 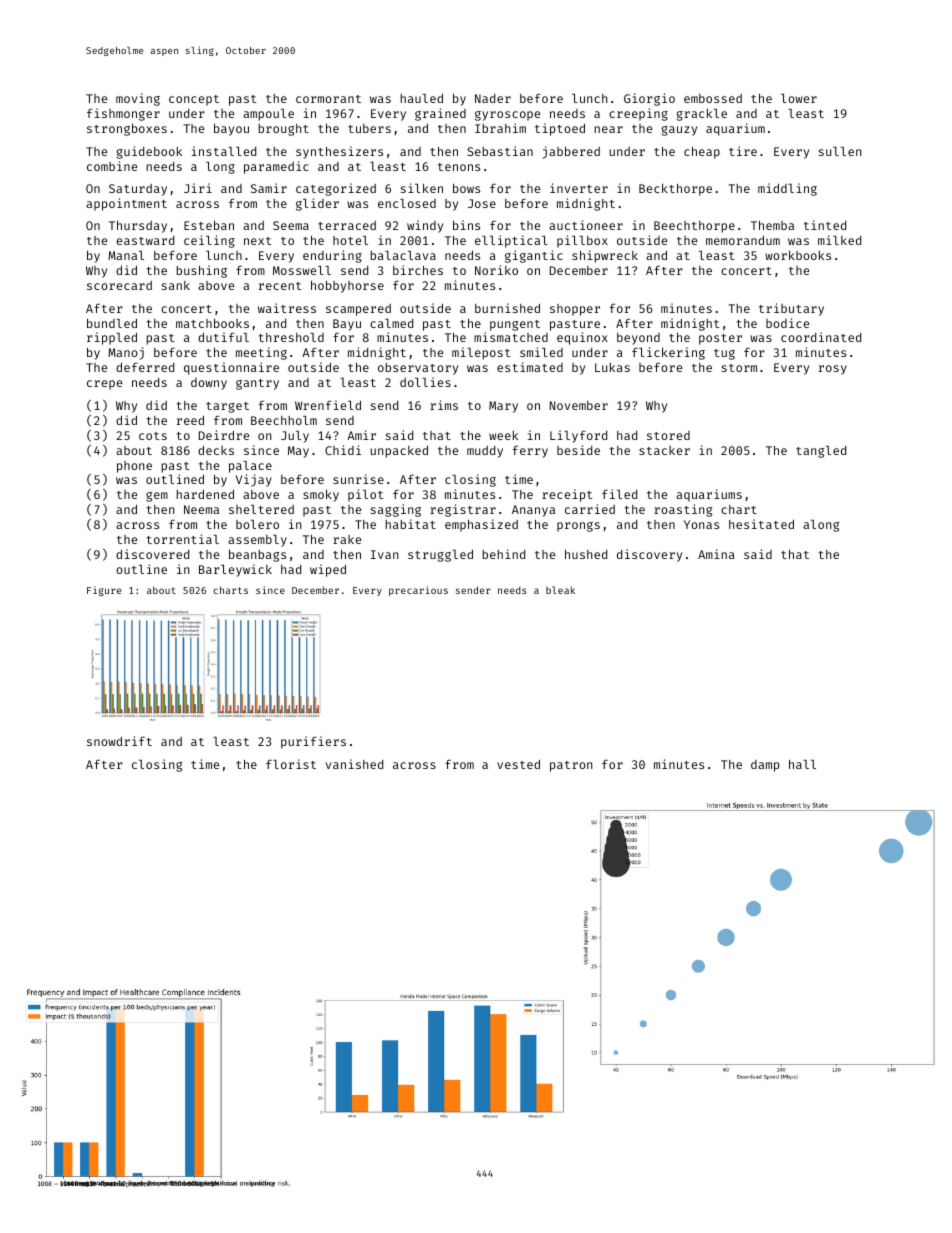 What do you see at coordinates (369, 128) in the image?
I see `tubers` at bounding box center [369, 128].
